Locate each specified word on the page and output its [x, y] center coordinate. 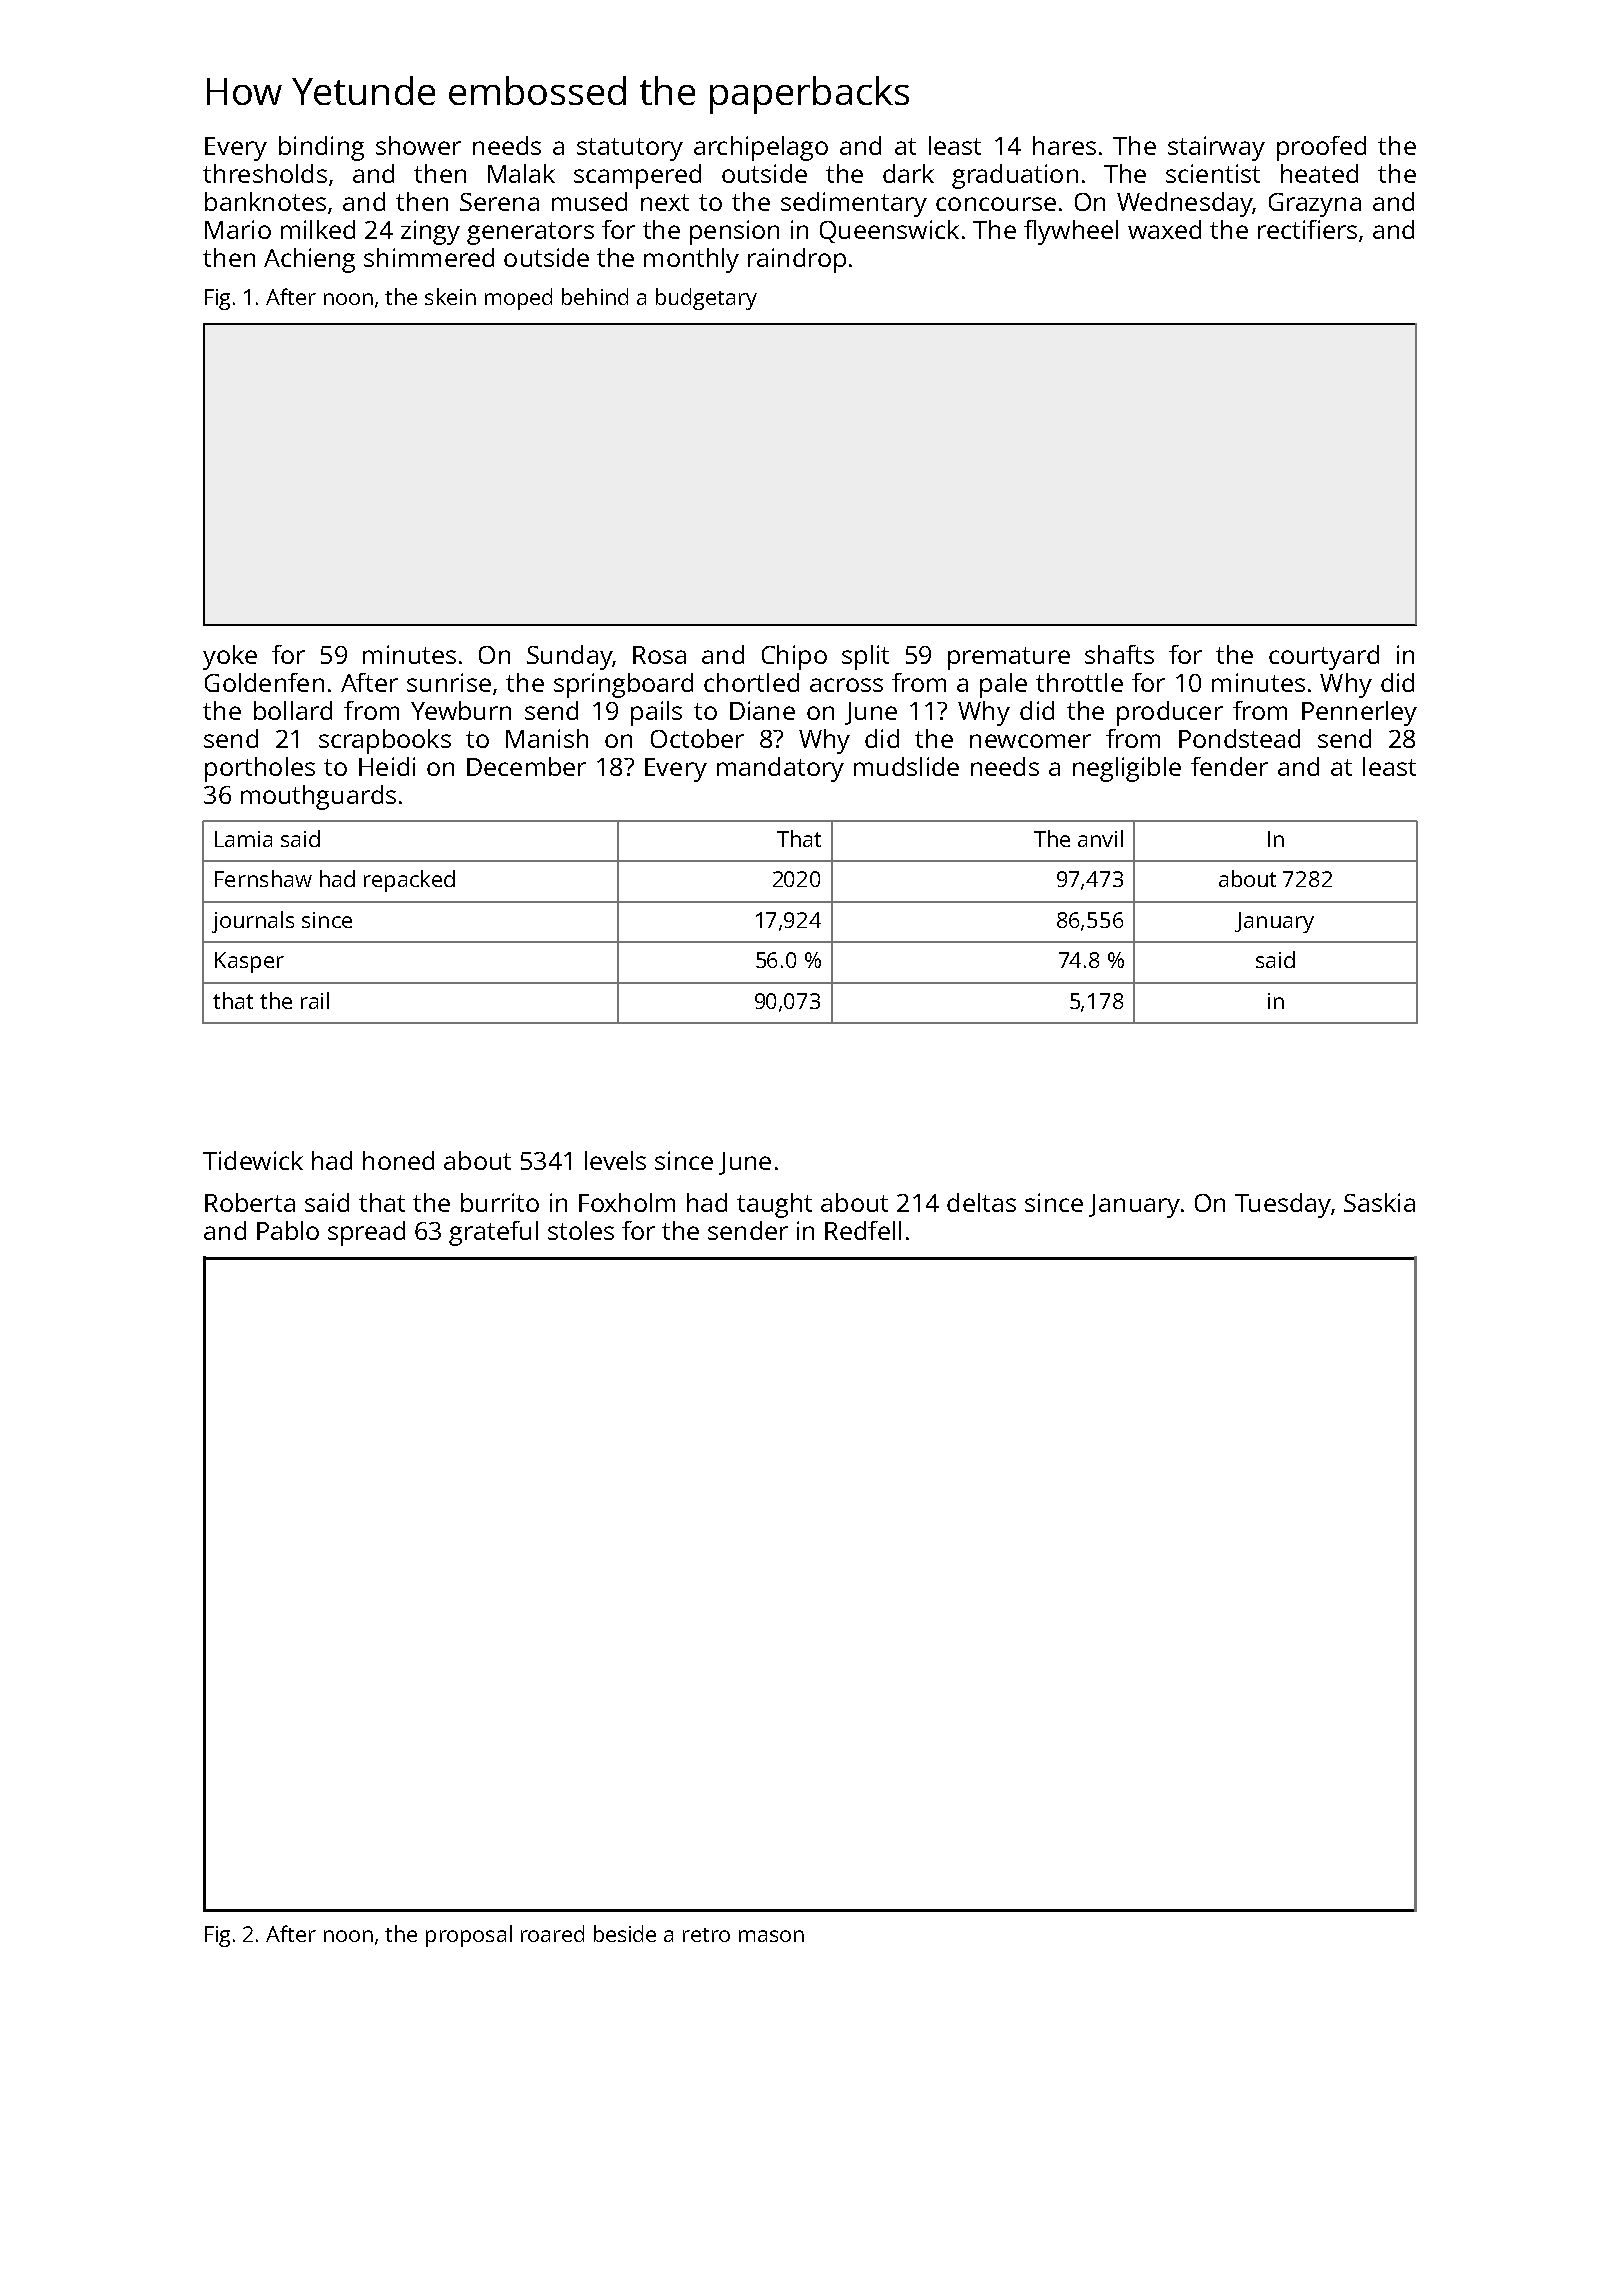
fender [1229, 766]
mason [771, 1936]
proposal [469, 1936]
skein [450, 296]
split [865, 657]
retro [706, 1935]
